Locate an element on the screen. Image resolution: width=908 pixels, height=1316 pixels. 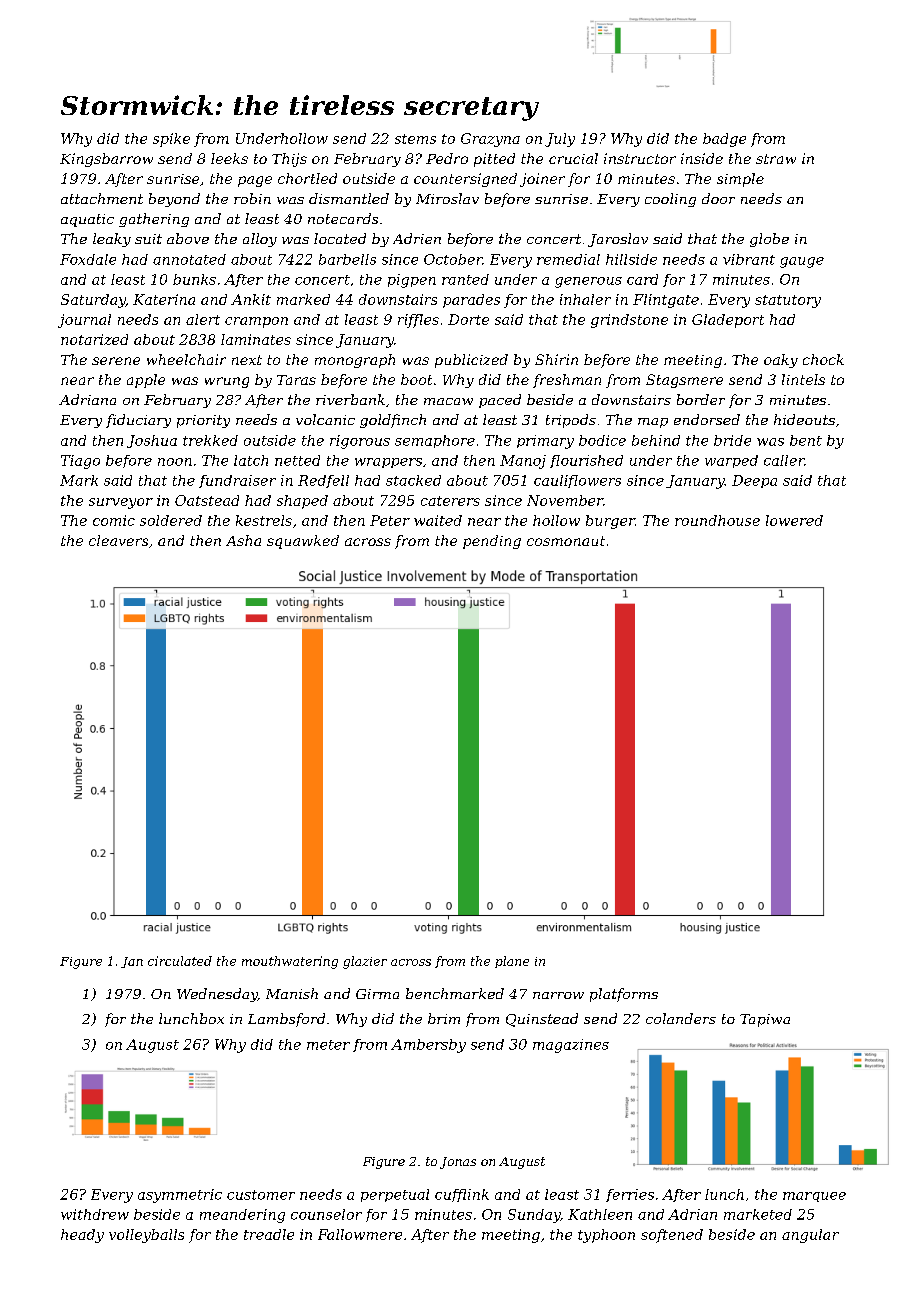
Miroslav is located at coordinates (447, 198).
